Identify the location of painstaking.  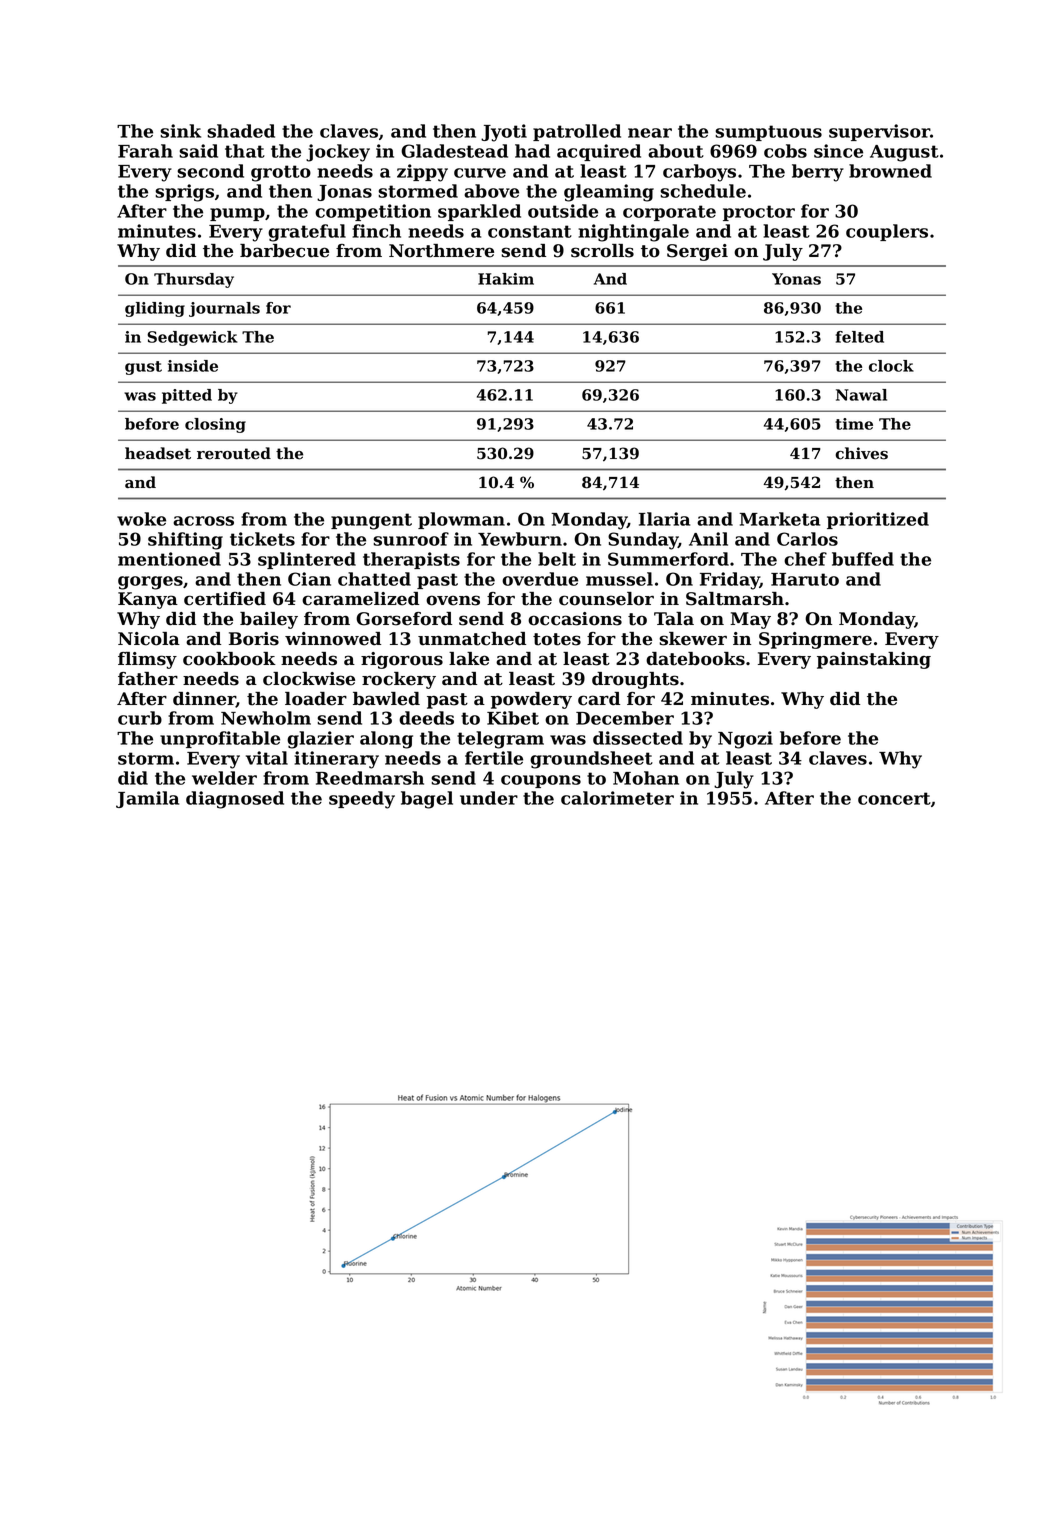
(874, 660).
